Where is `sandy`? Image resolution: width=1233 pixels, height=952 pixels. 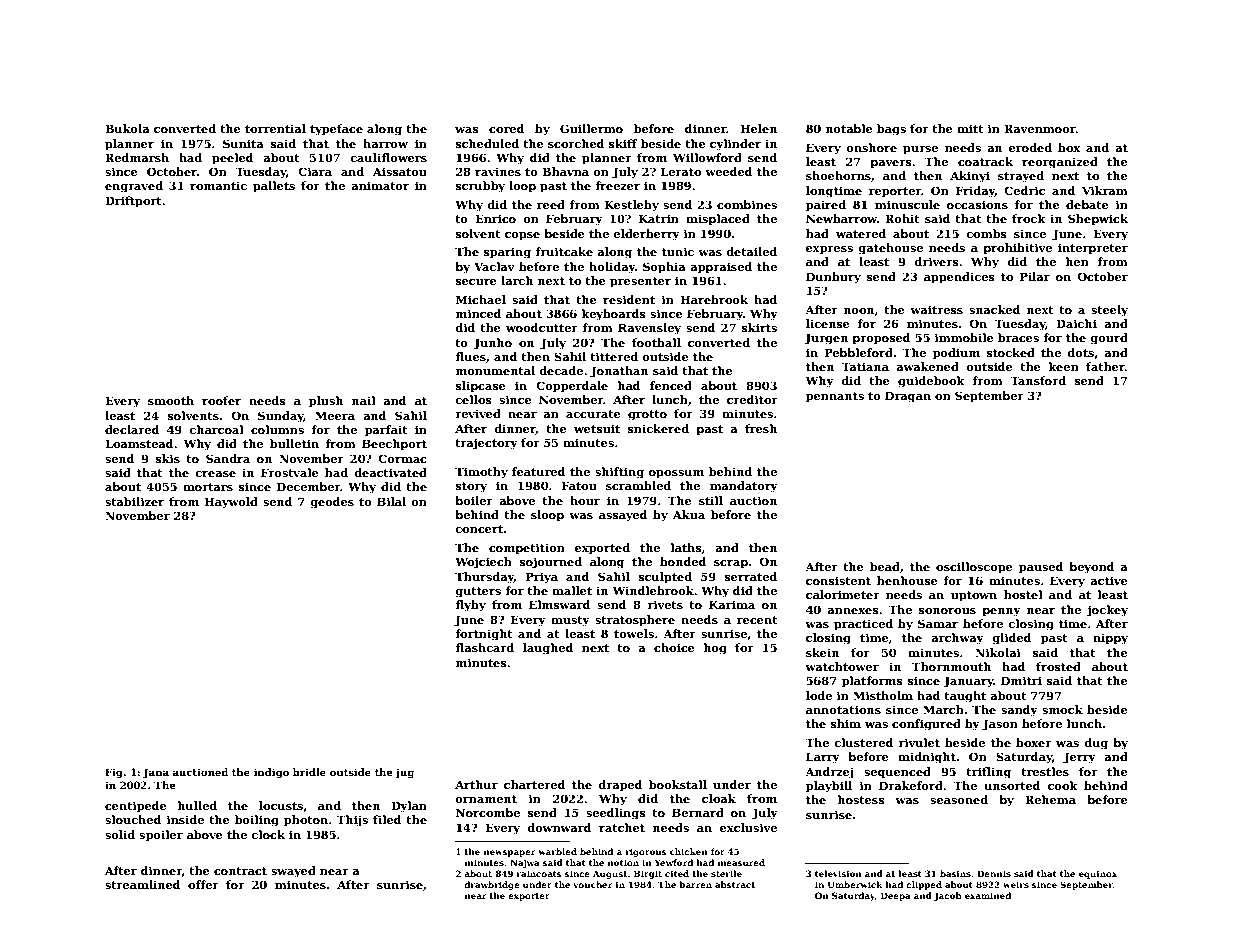
sandy is located at coordinates (1019, 711).
